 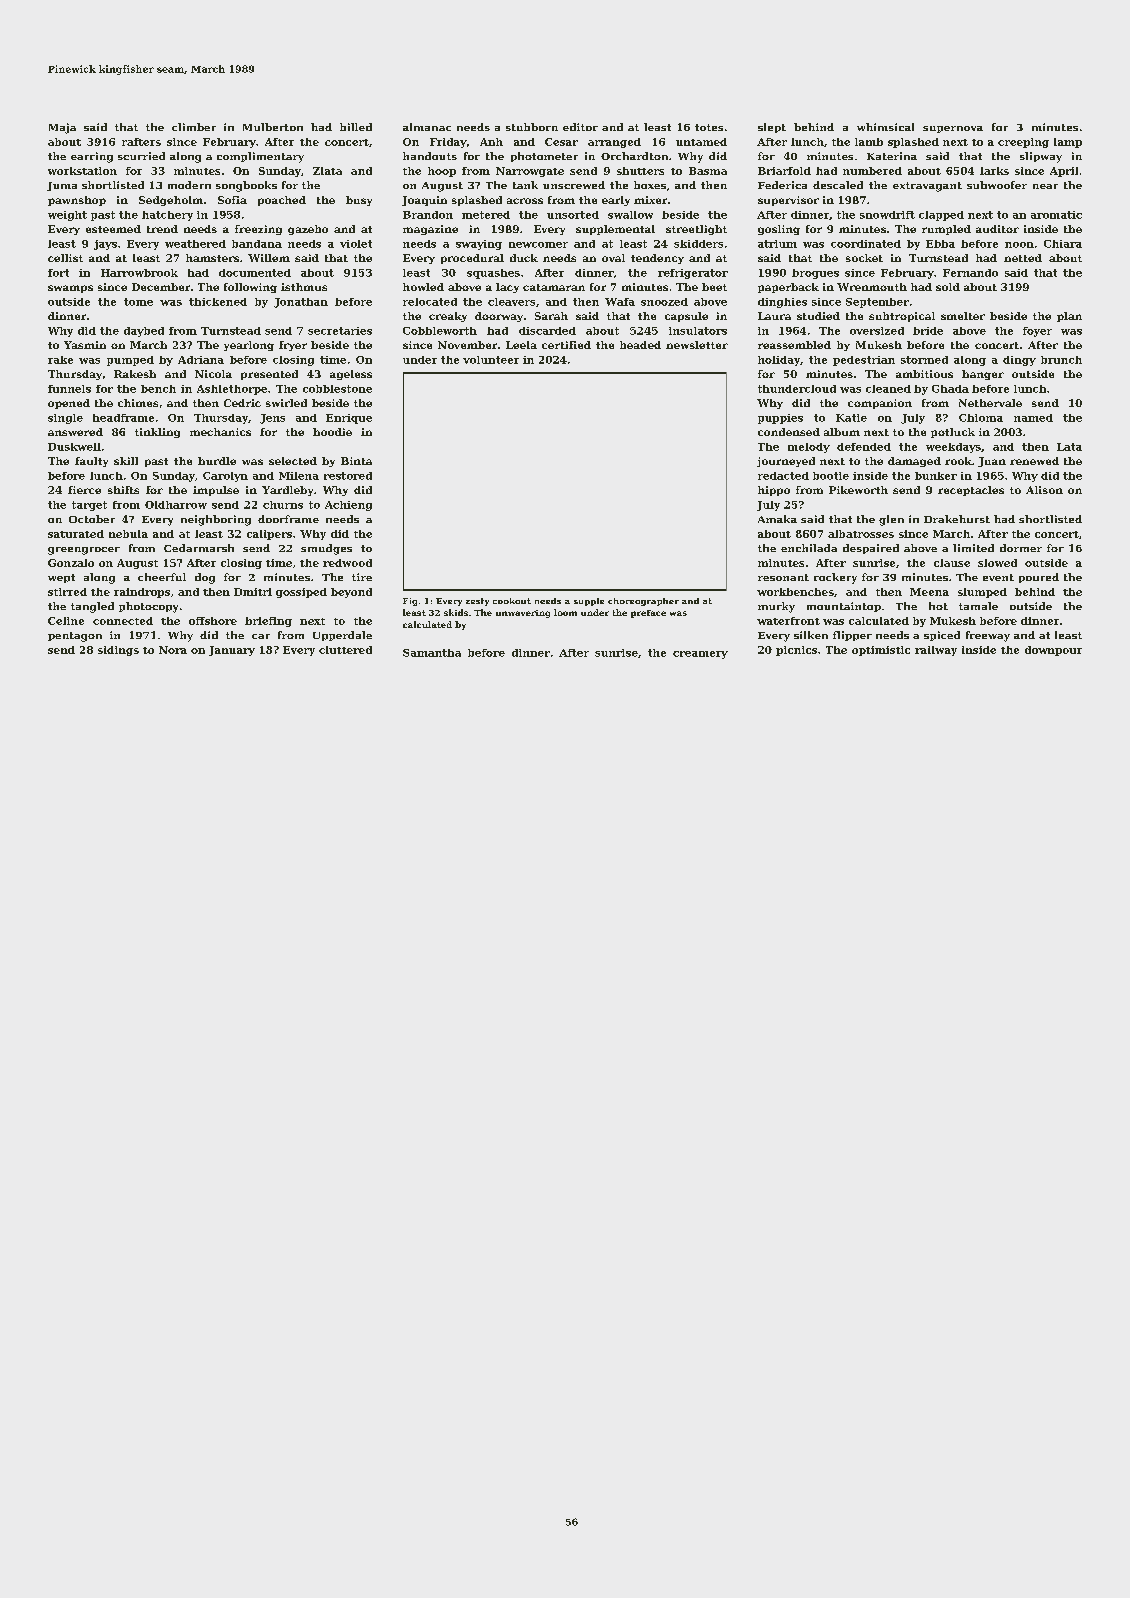 I want to click on whimsical, so click(x=885, y=127).
